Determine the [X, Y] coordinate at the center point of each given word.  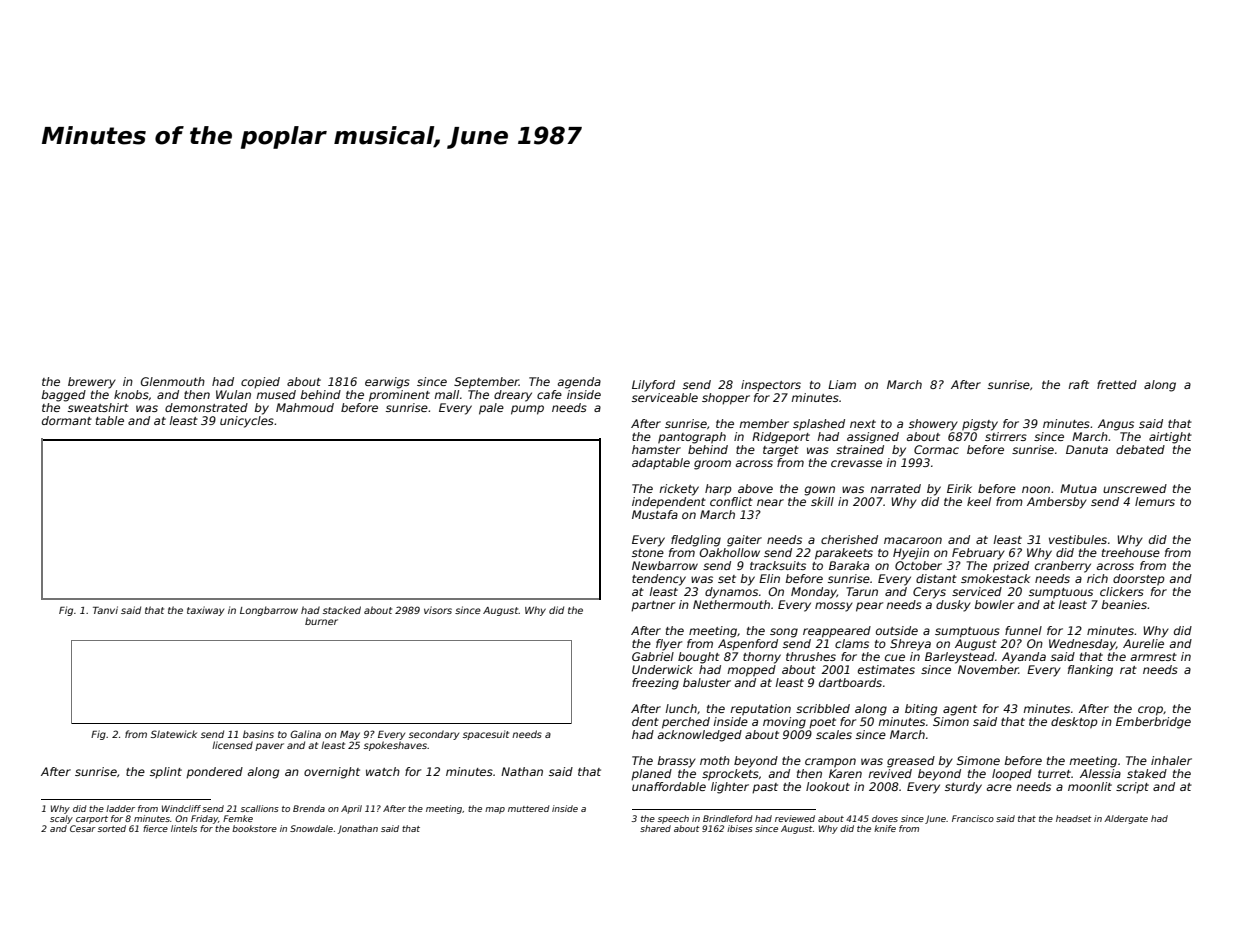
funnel [1023, 630]
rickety [679, 490]
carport [92, 820]
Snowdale [311, 828]
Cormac [936, 449]
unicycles [247, 422]
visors [438, 610]
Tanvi [105, 610]
